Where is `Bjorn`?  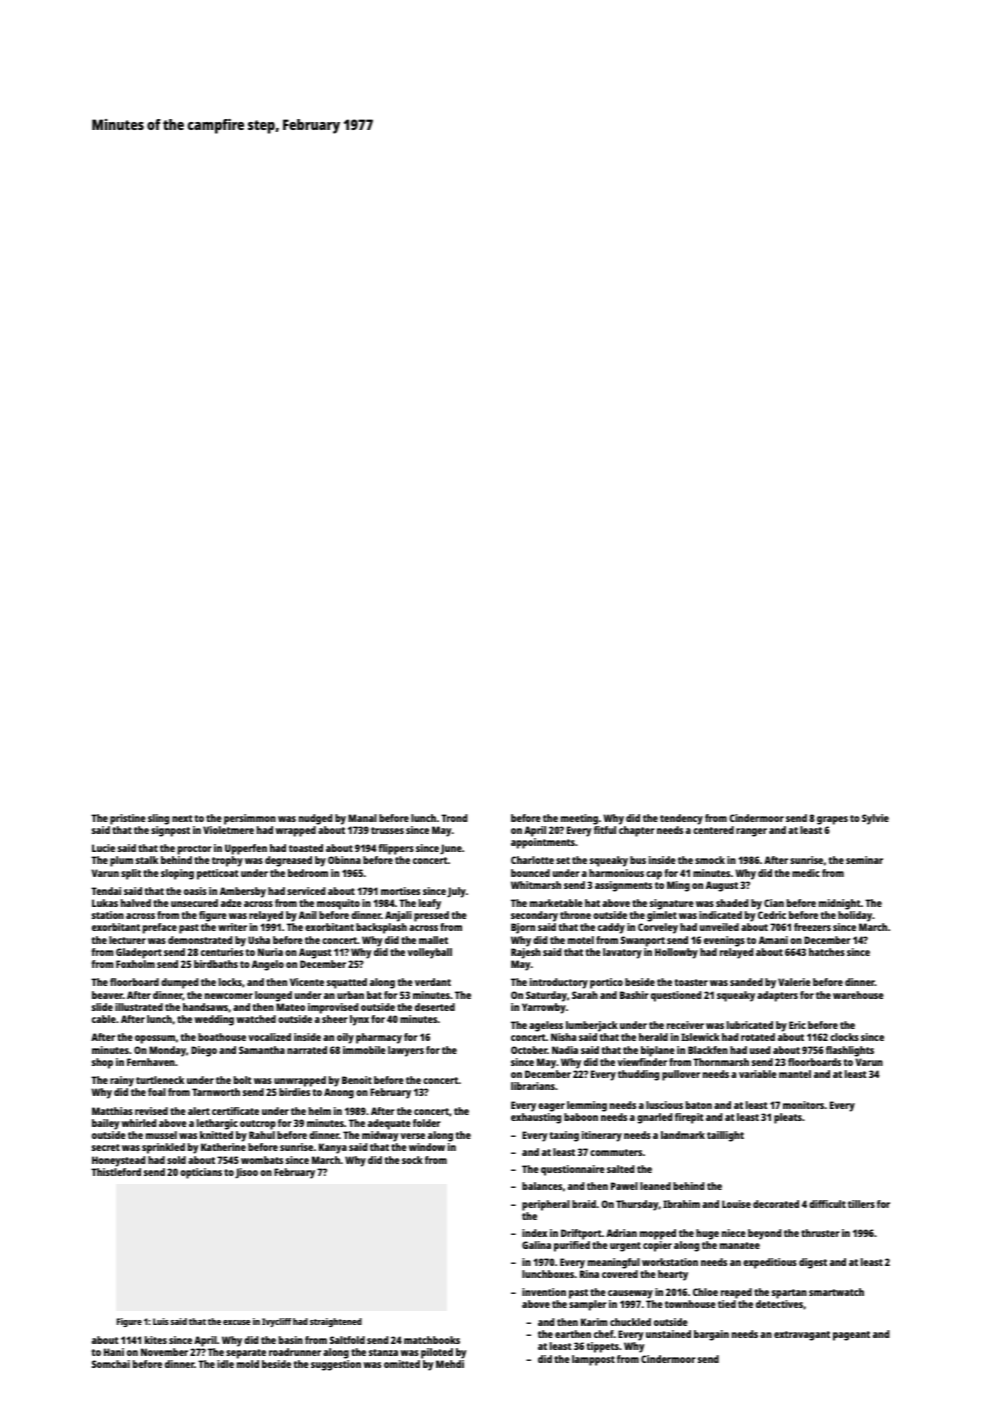 Bjorn is located at coordinates (523, 928).
